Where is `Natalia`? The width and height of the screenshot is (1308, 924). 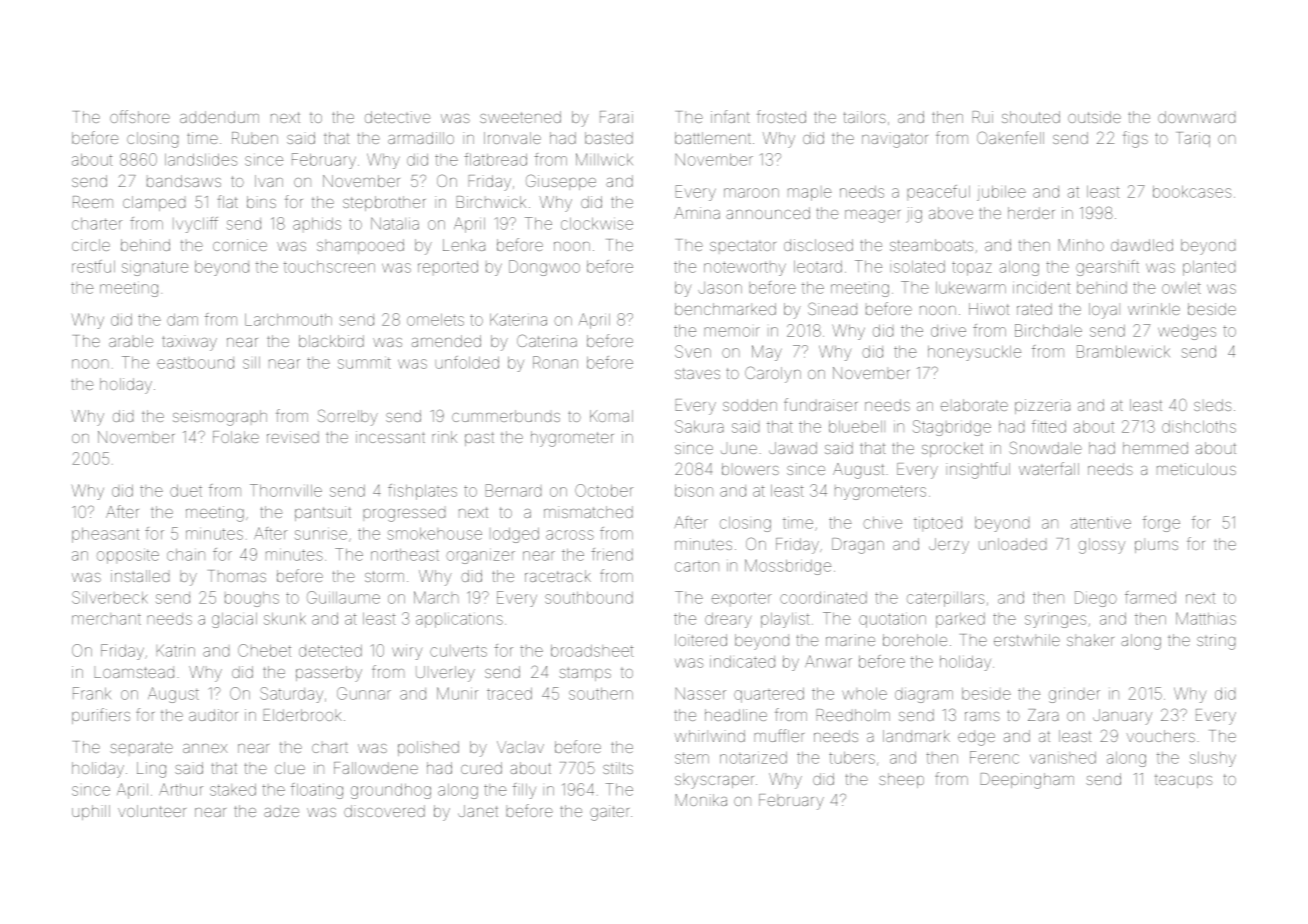 Natalia is located at coordinates (395, 223).
